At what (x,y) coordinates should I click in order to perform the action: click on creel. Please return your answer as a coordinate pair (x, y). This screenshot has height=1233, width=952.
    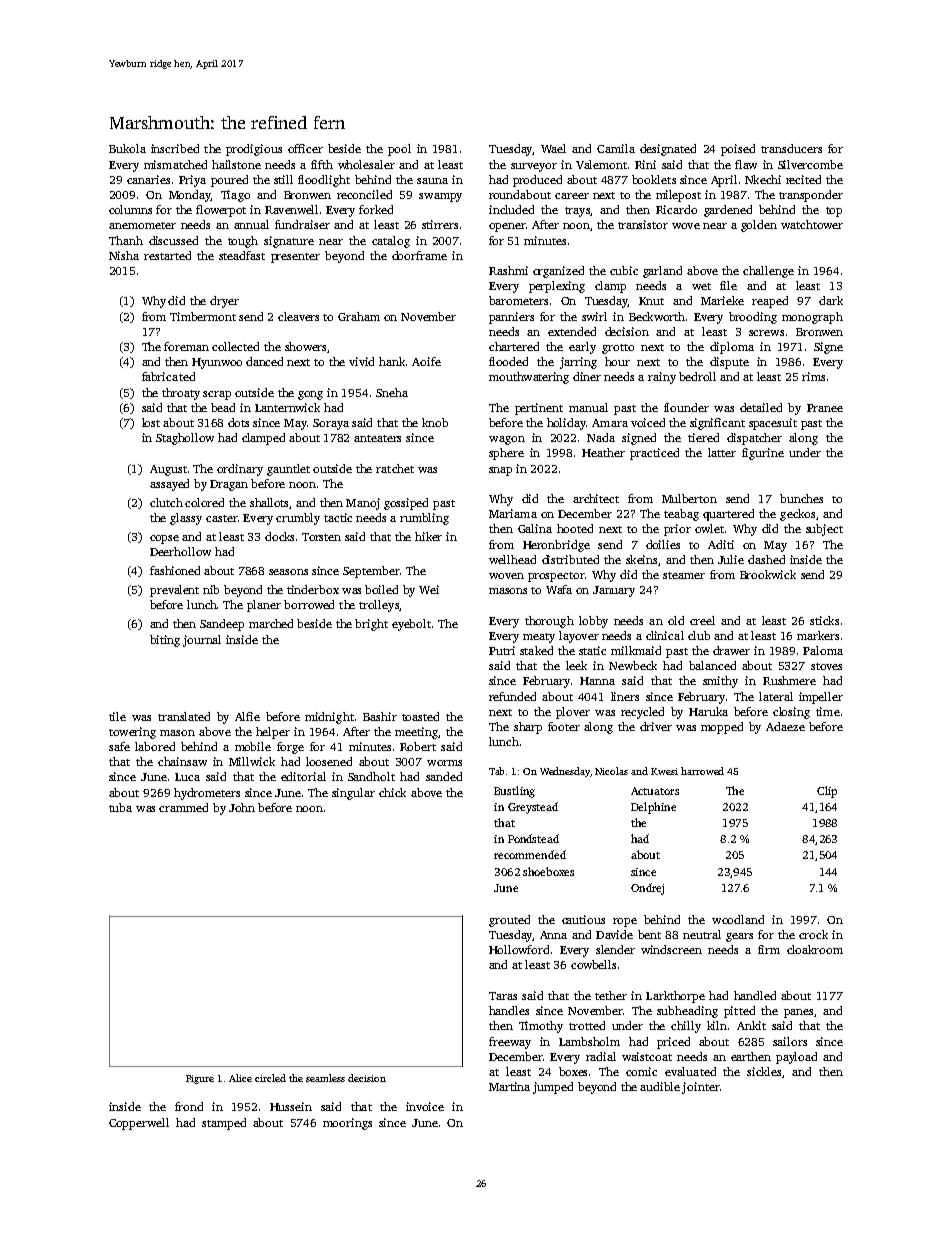
    Looking at the image, I should click on (702, 620).
